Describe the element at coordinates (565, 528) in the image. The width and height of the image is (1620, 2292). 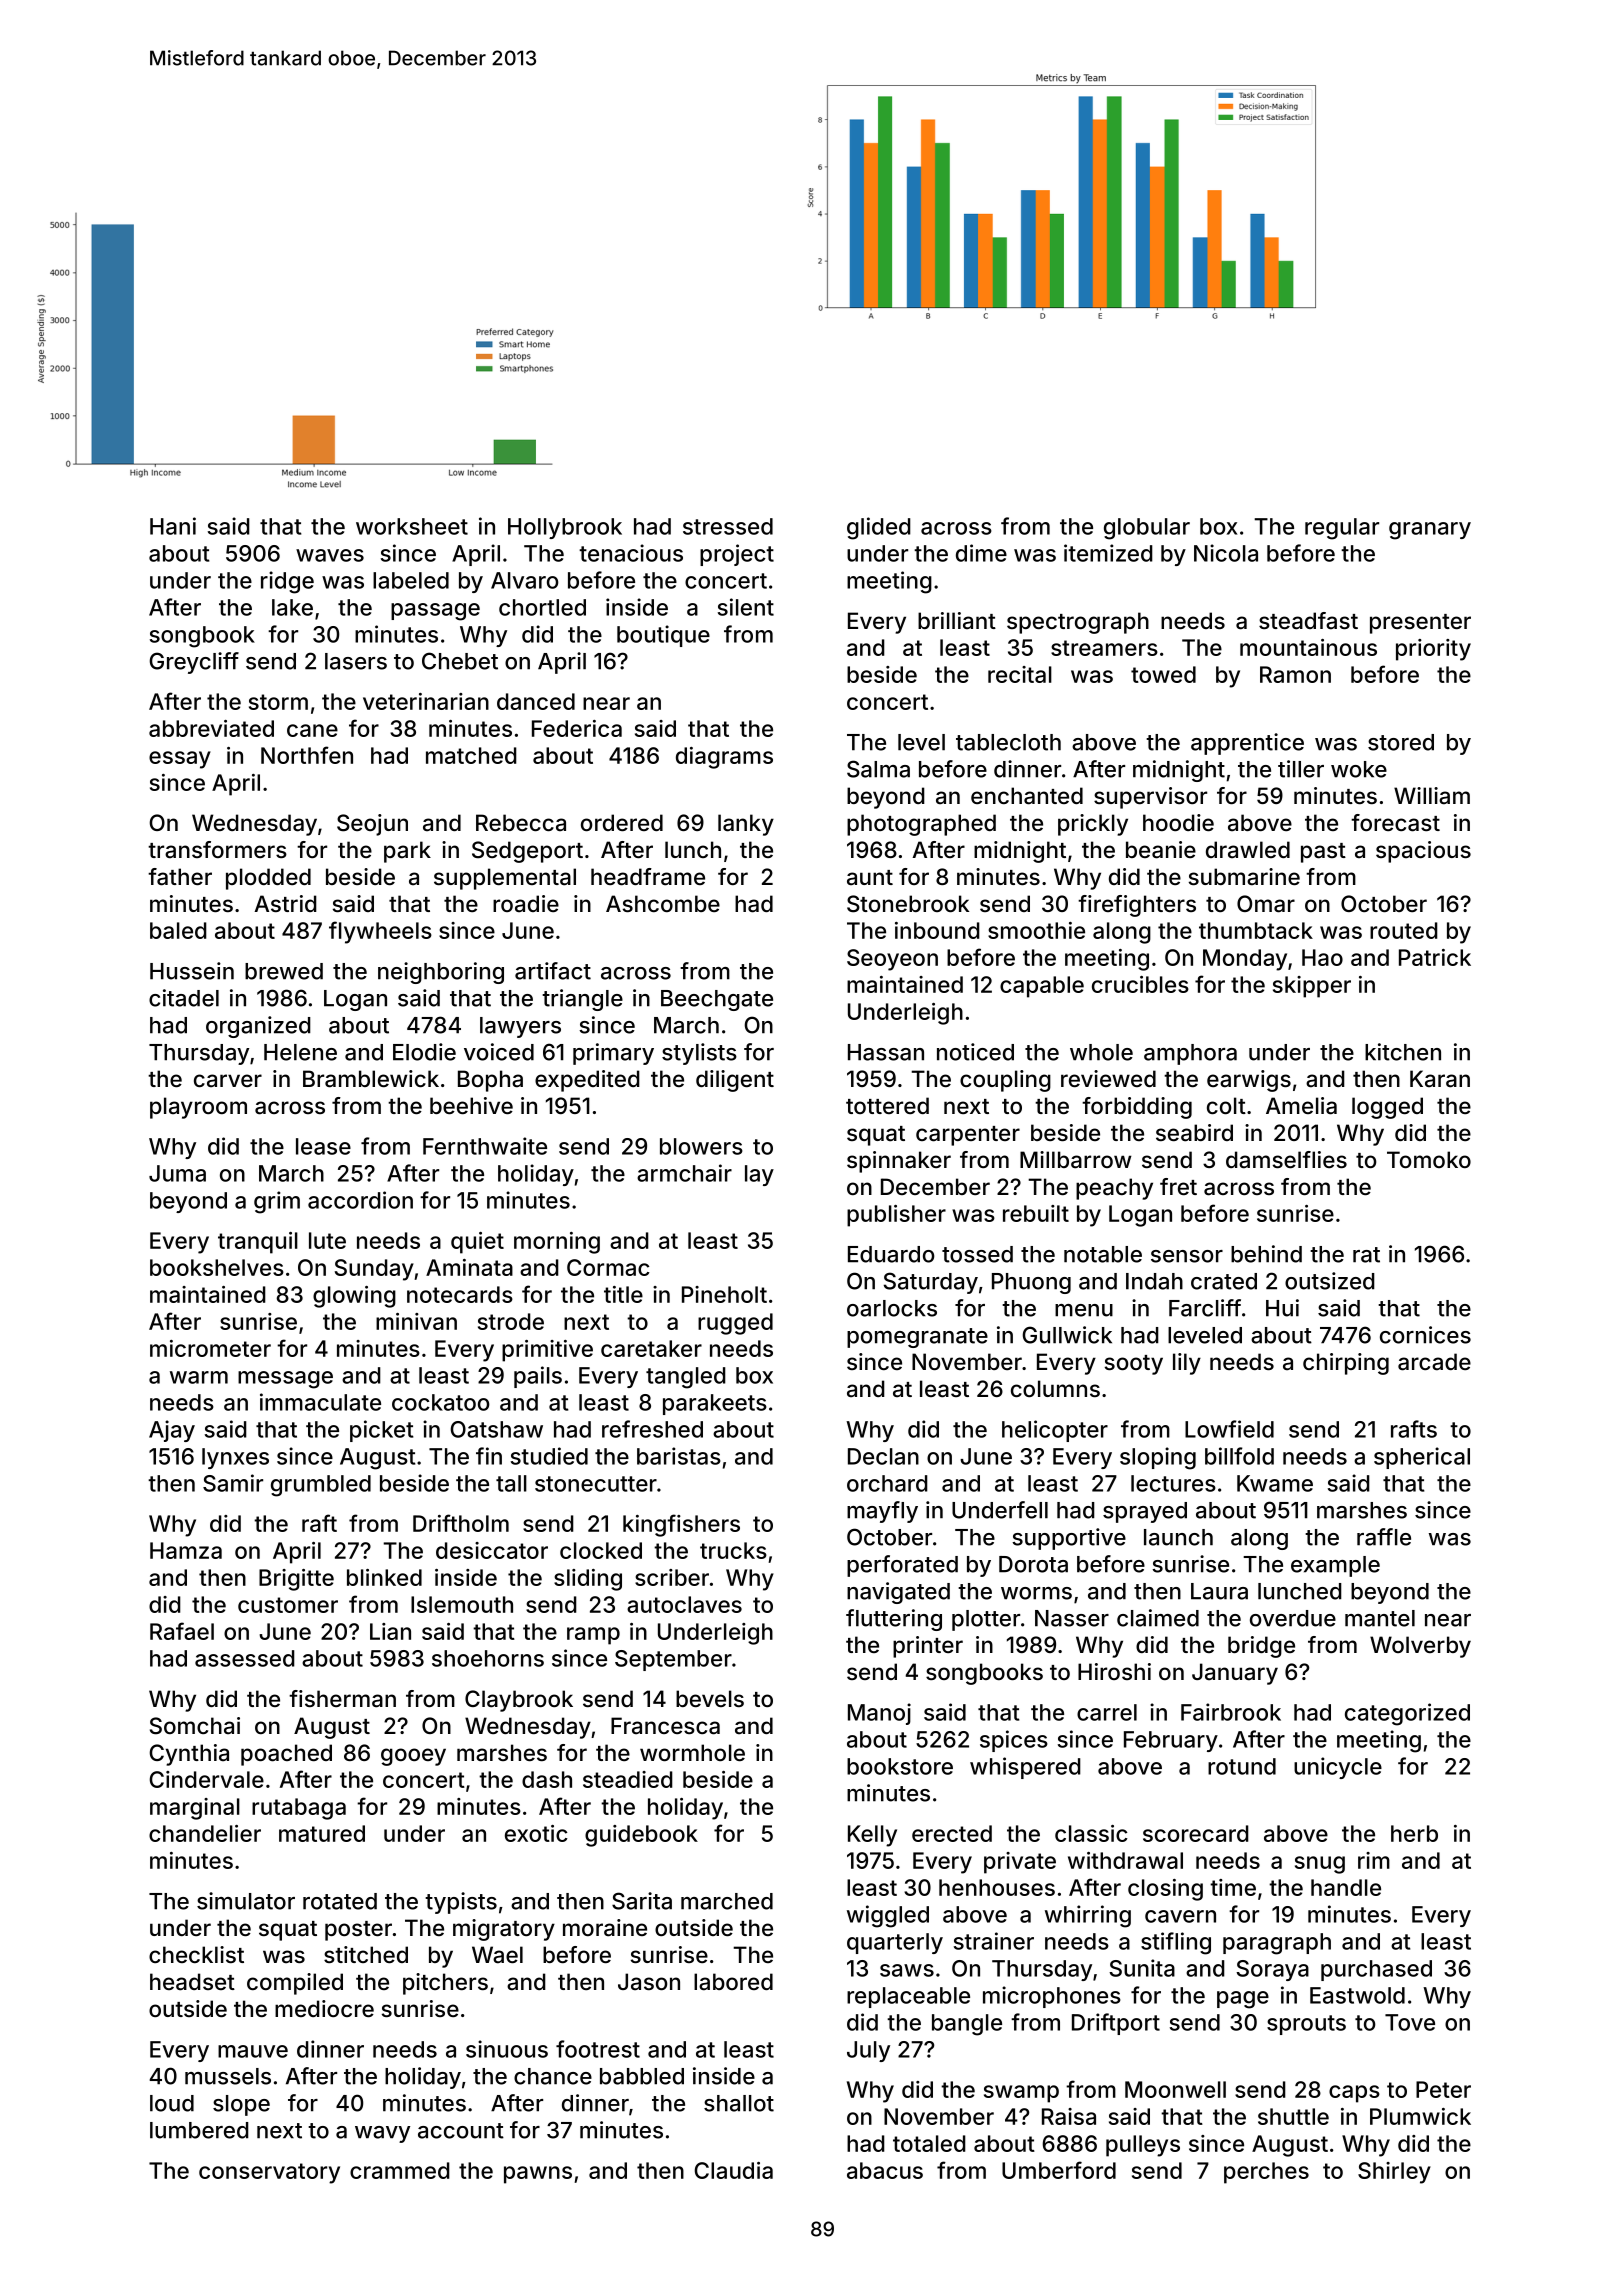
I see `Hollybrook` at that location.
